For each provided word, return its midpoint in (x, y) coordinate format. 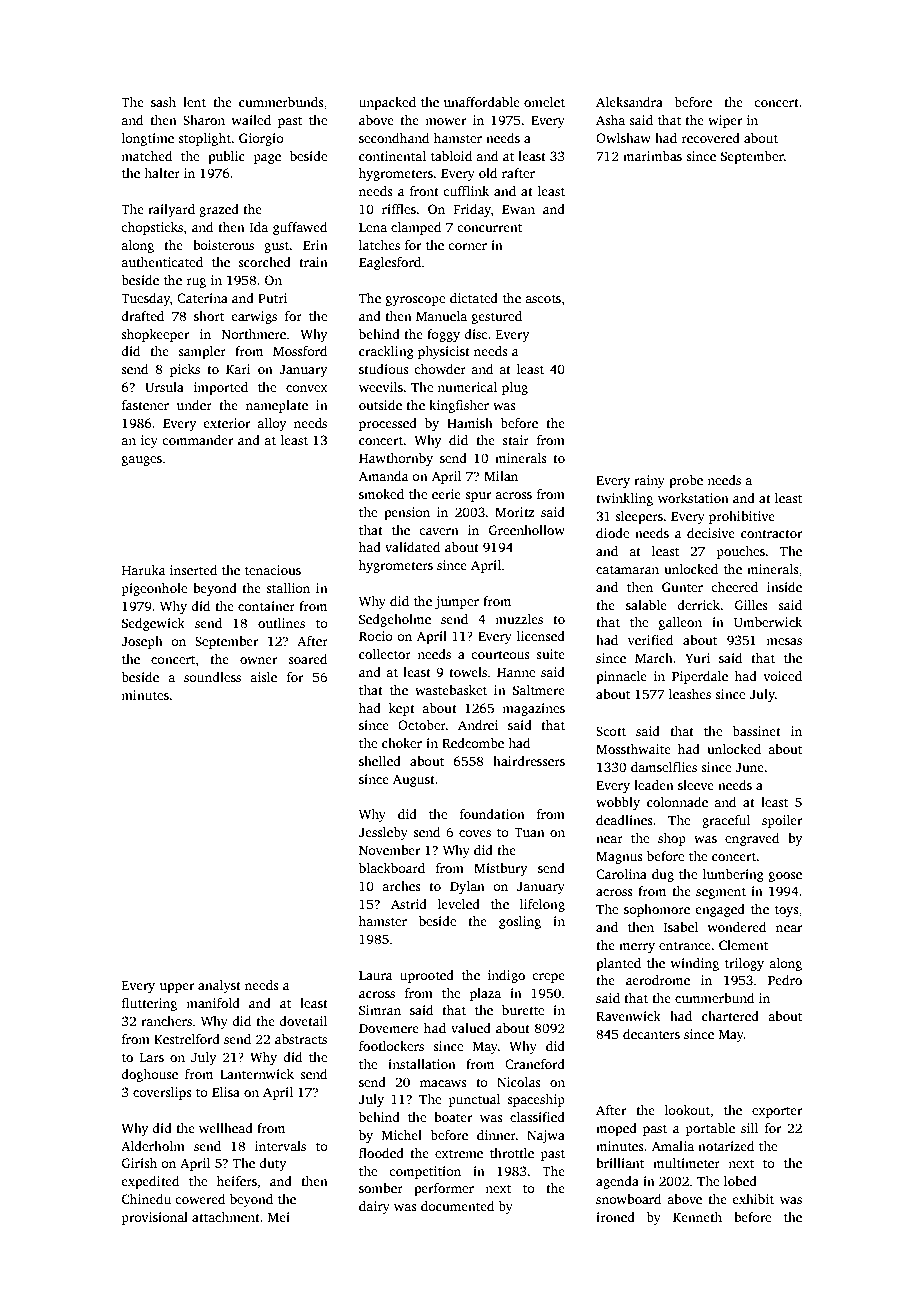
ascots (543, 299)
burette (523, 1010)
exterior (226, 423)
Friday (472, 210)
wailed (251, 120)
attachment (226, 1217)
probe (686, 481)
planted (618, 964)
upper (177, 988)
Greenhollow (527, 530)
